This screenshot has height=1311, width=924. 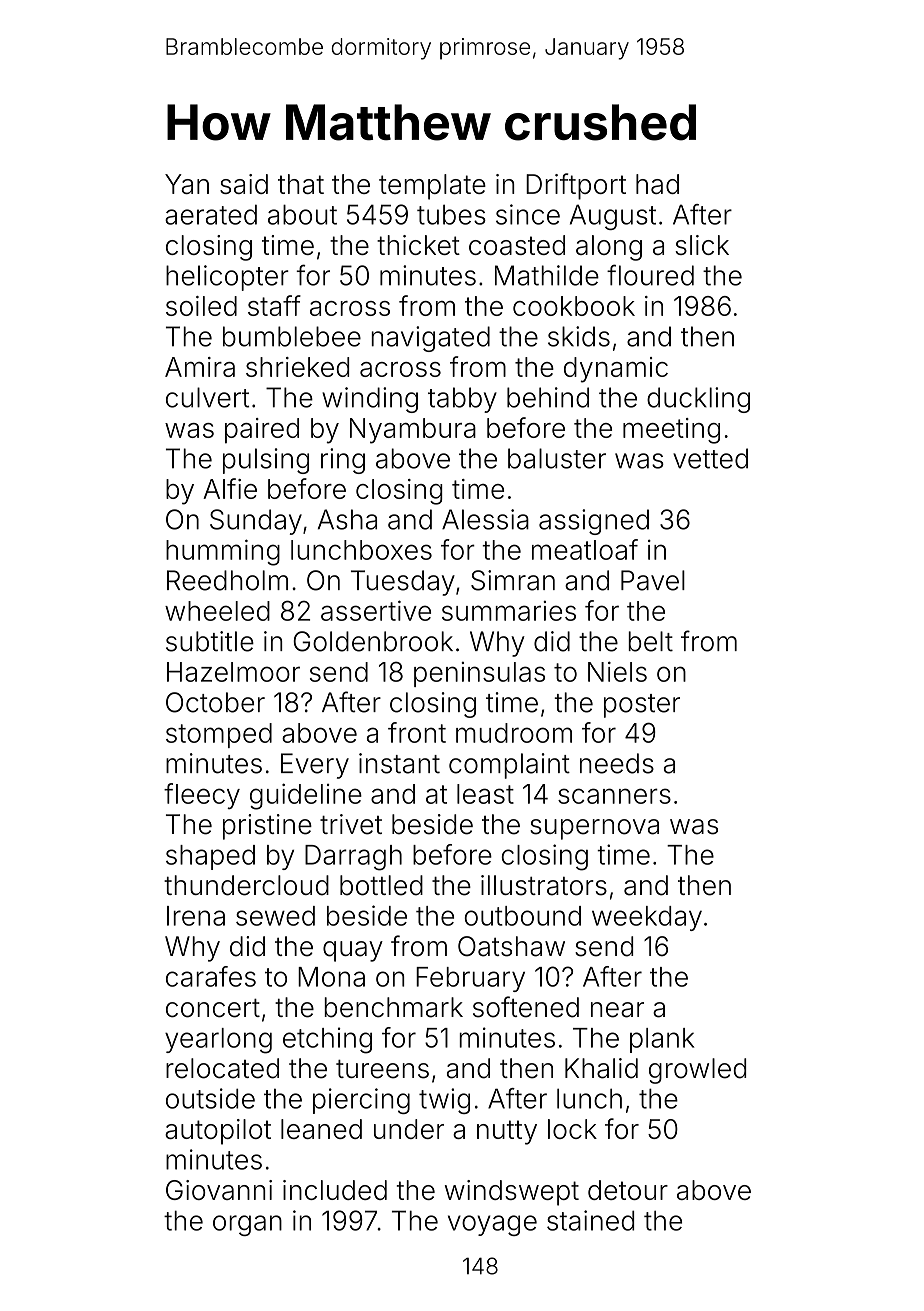 What do you see at coordinates (215, 702) in the screenshot?
I see `October` at bounding box center [215, 702].
